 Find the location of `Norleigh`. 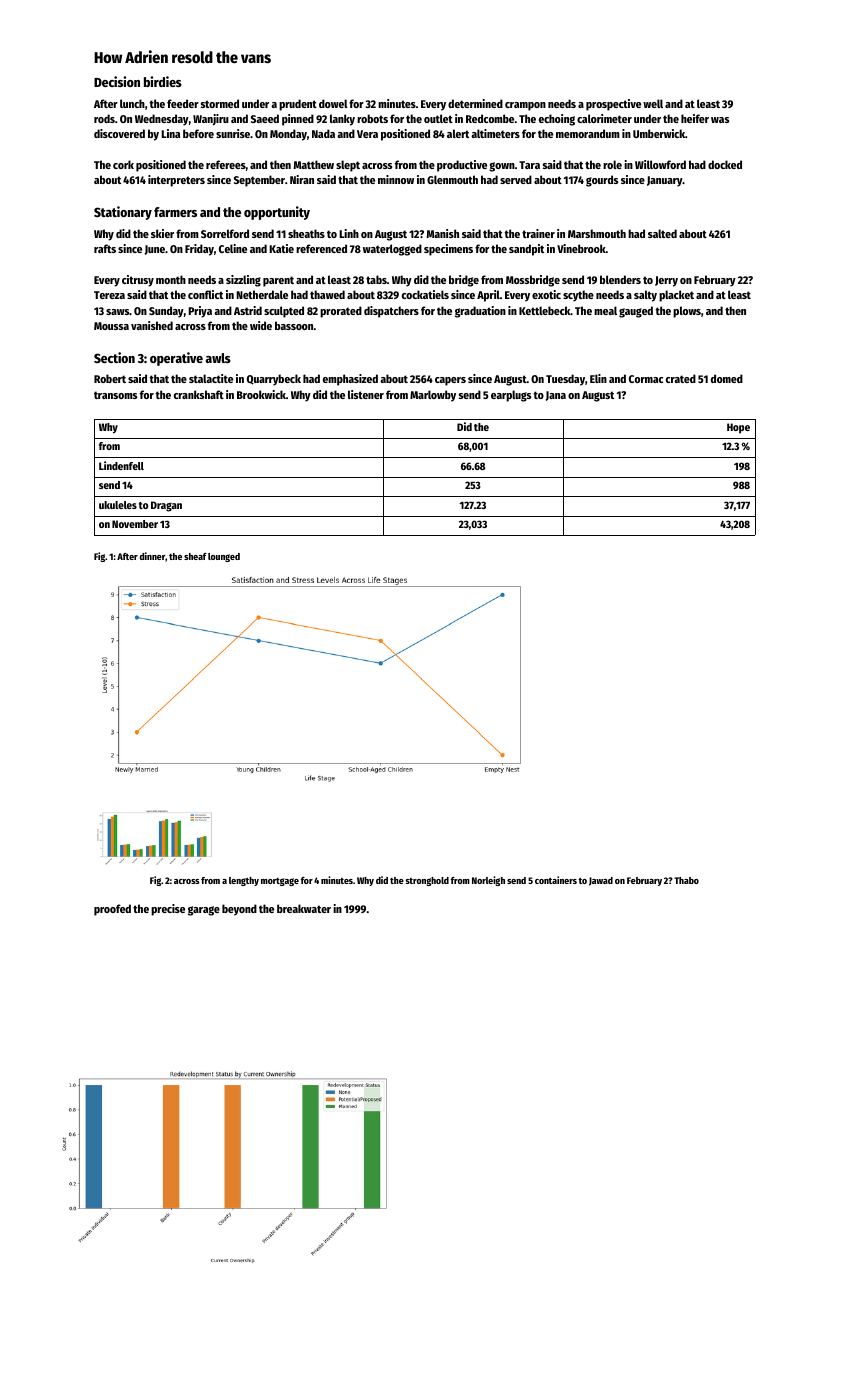

Norleigh is located at coordinates (488, 881).
